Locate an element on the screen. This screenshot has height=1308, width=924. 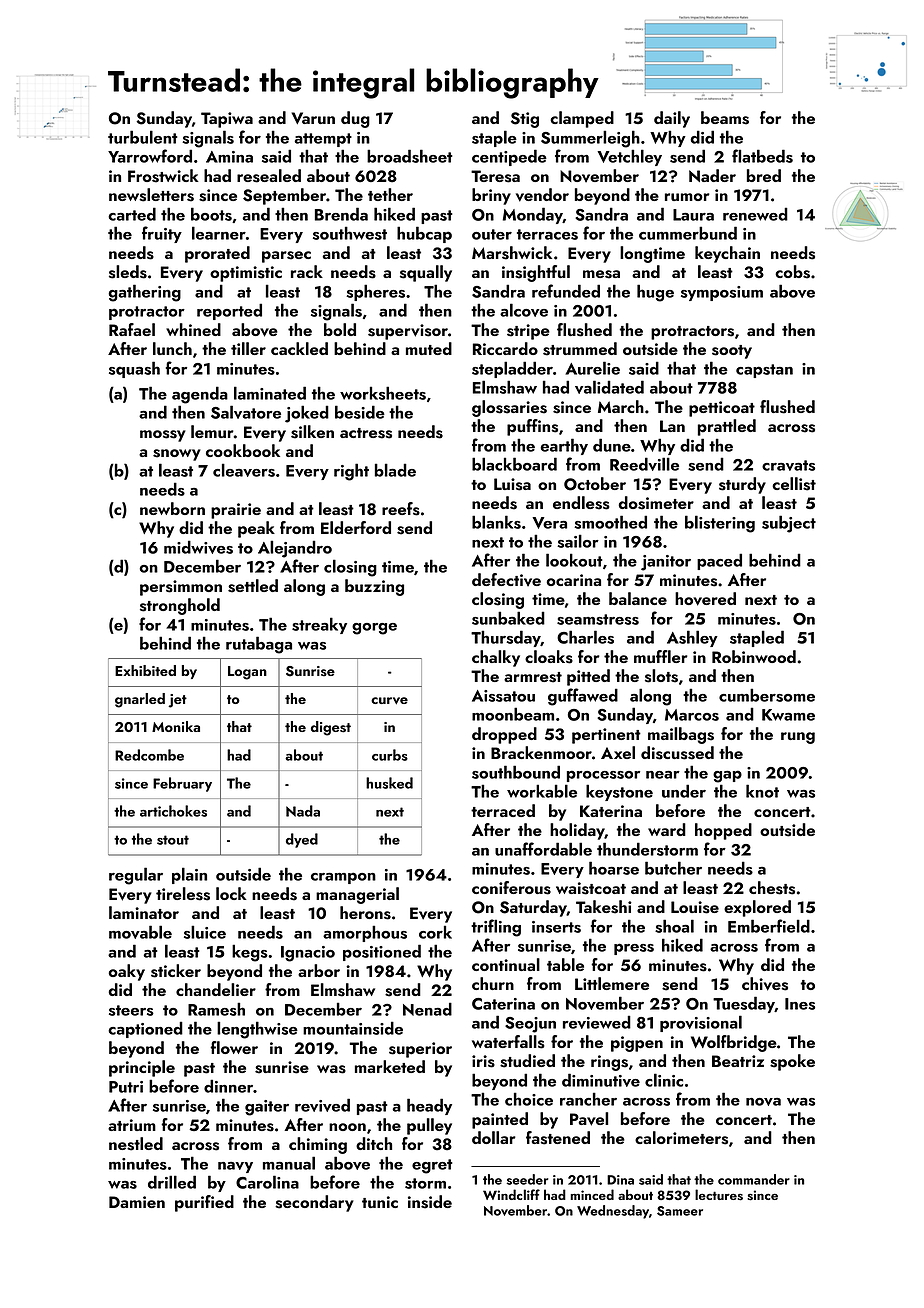
kegs is located at coordinates (250, 953).
